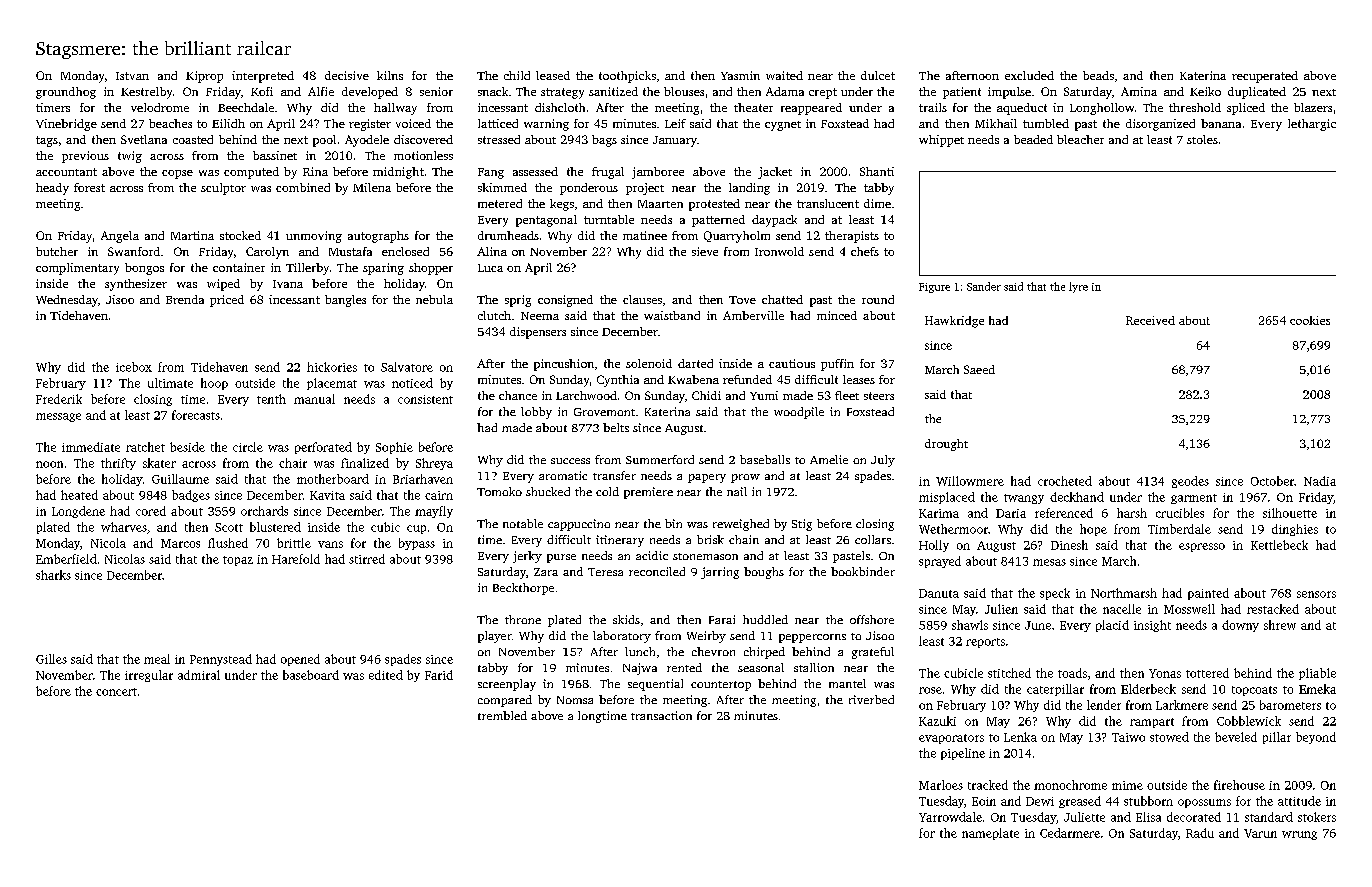 The image size is (1372, 887). Describe the element at coordinates (618, 381) in the image. I see `Cynthia` at that location.
